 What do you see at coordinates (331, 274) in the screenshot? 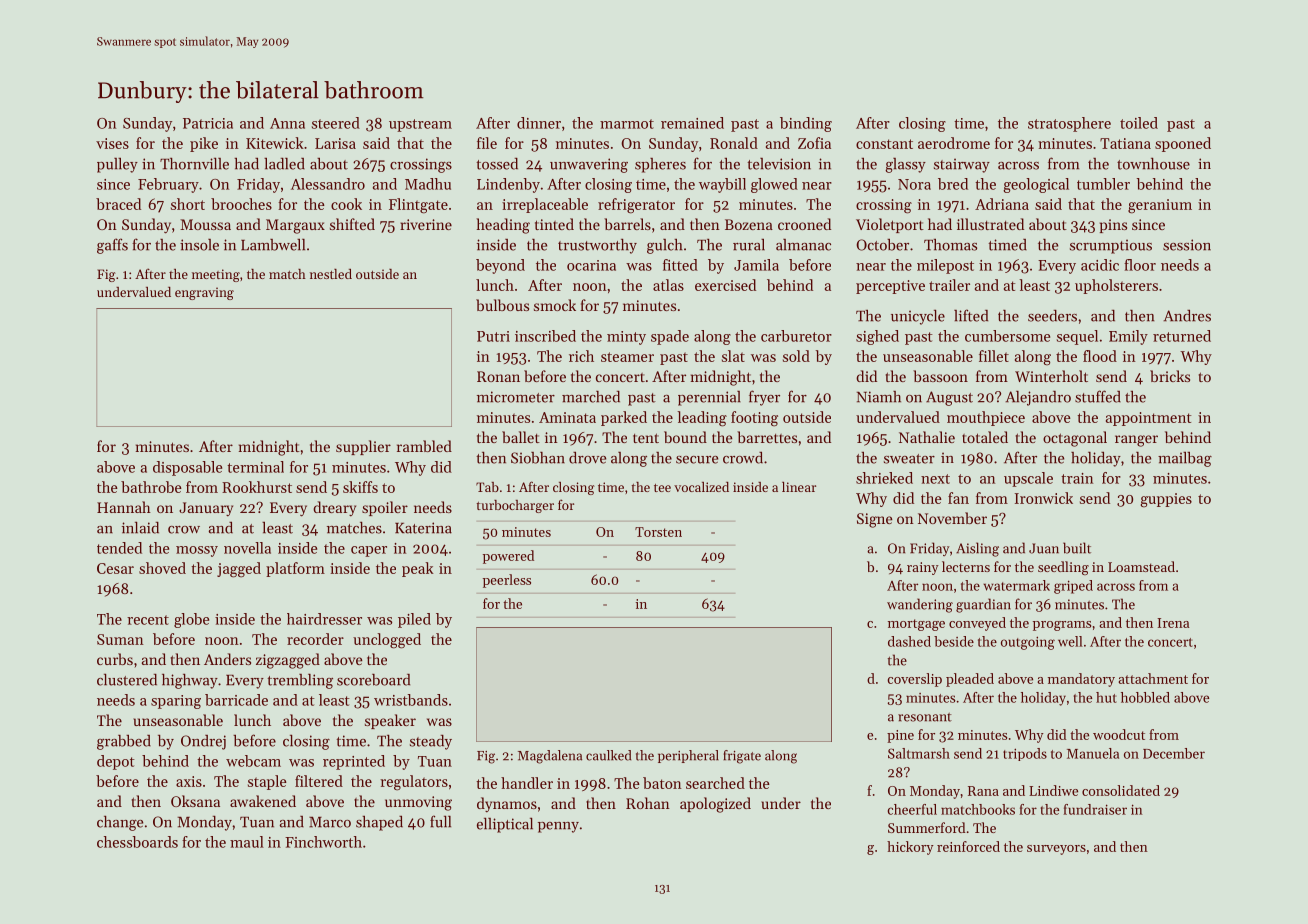
I see `nestled` at bounding box center [331, 274].
